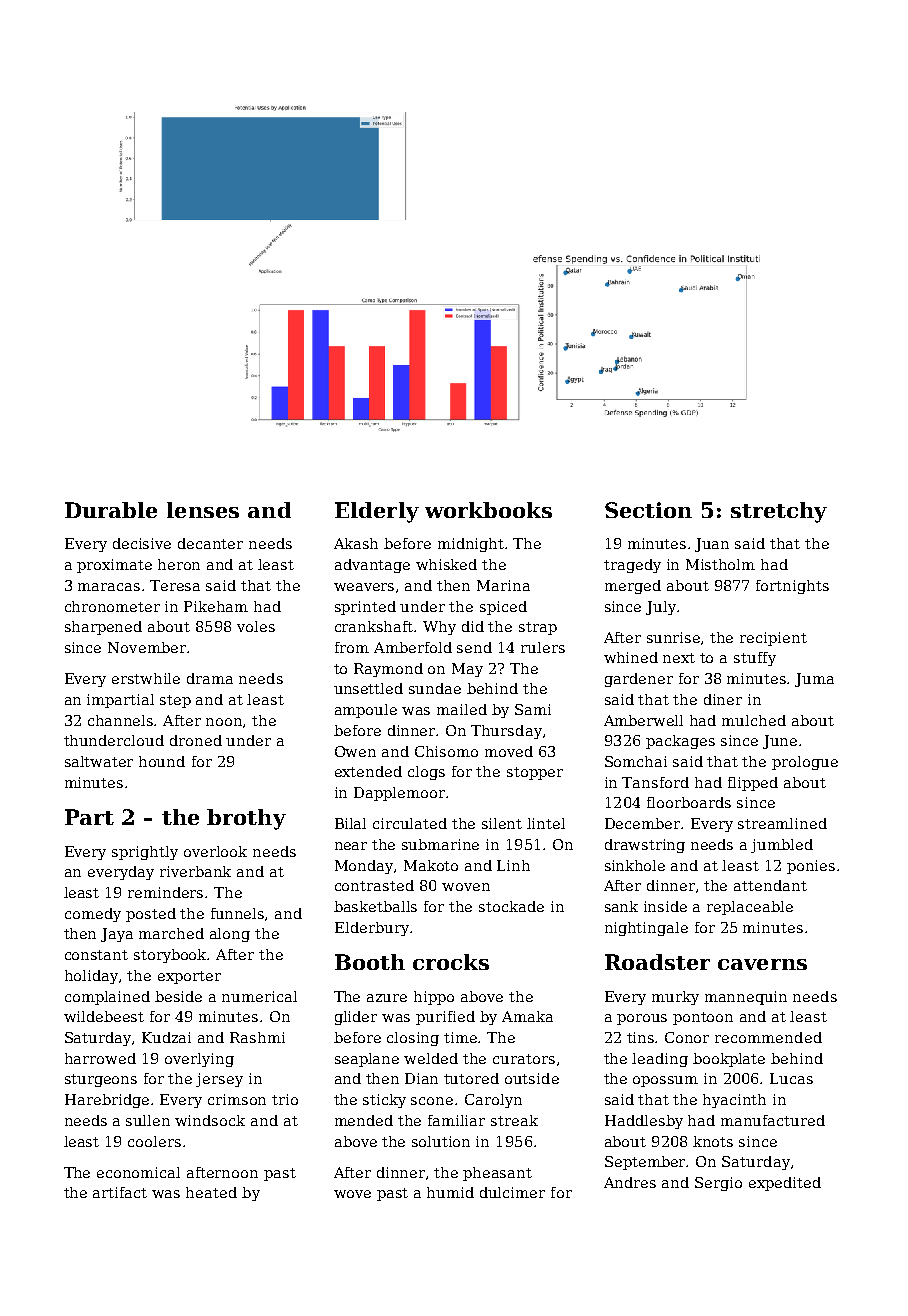  I want to click on humid, so click(450, 1192).
